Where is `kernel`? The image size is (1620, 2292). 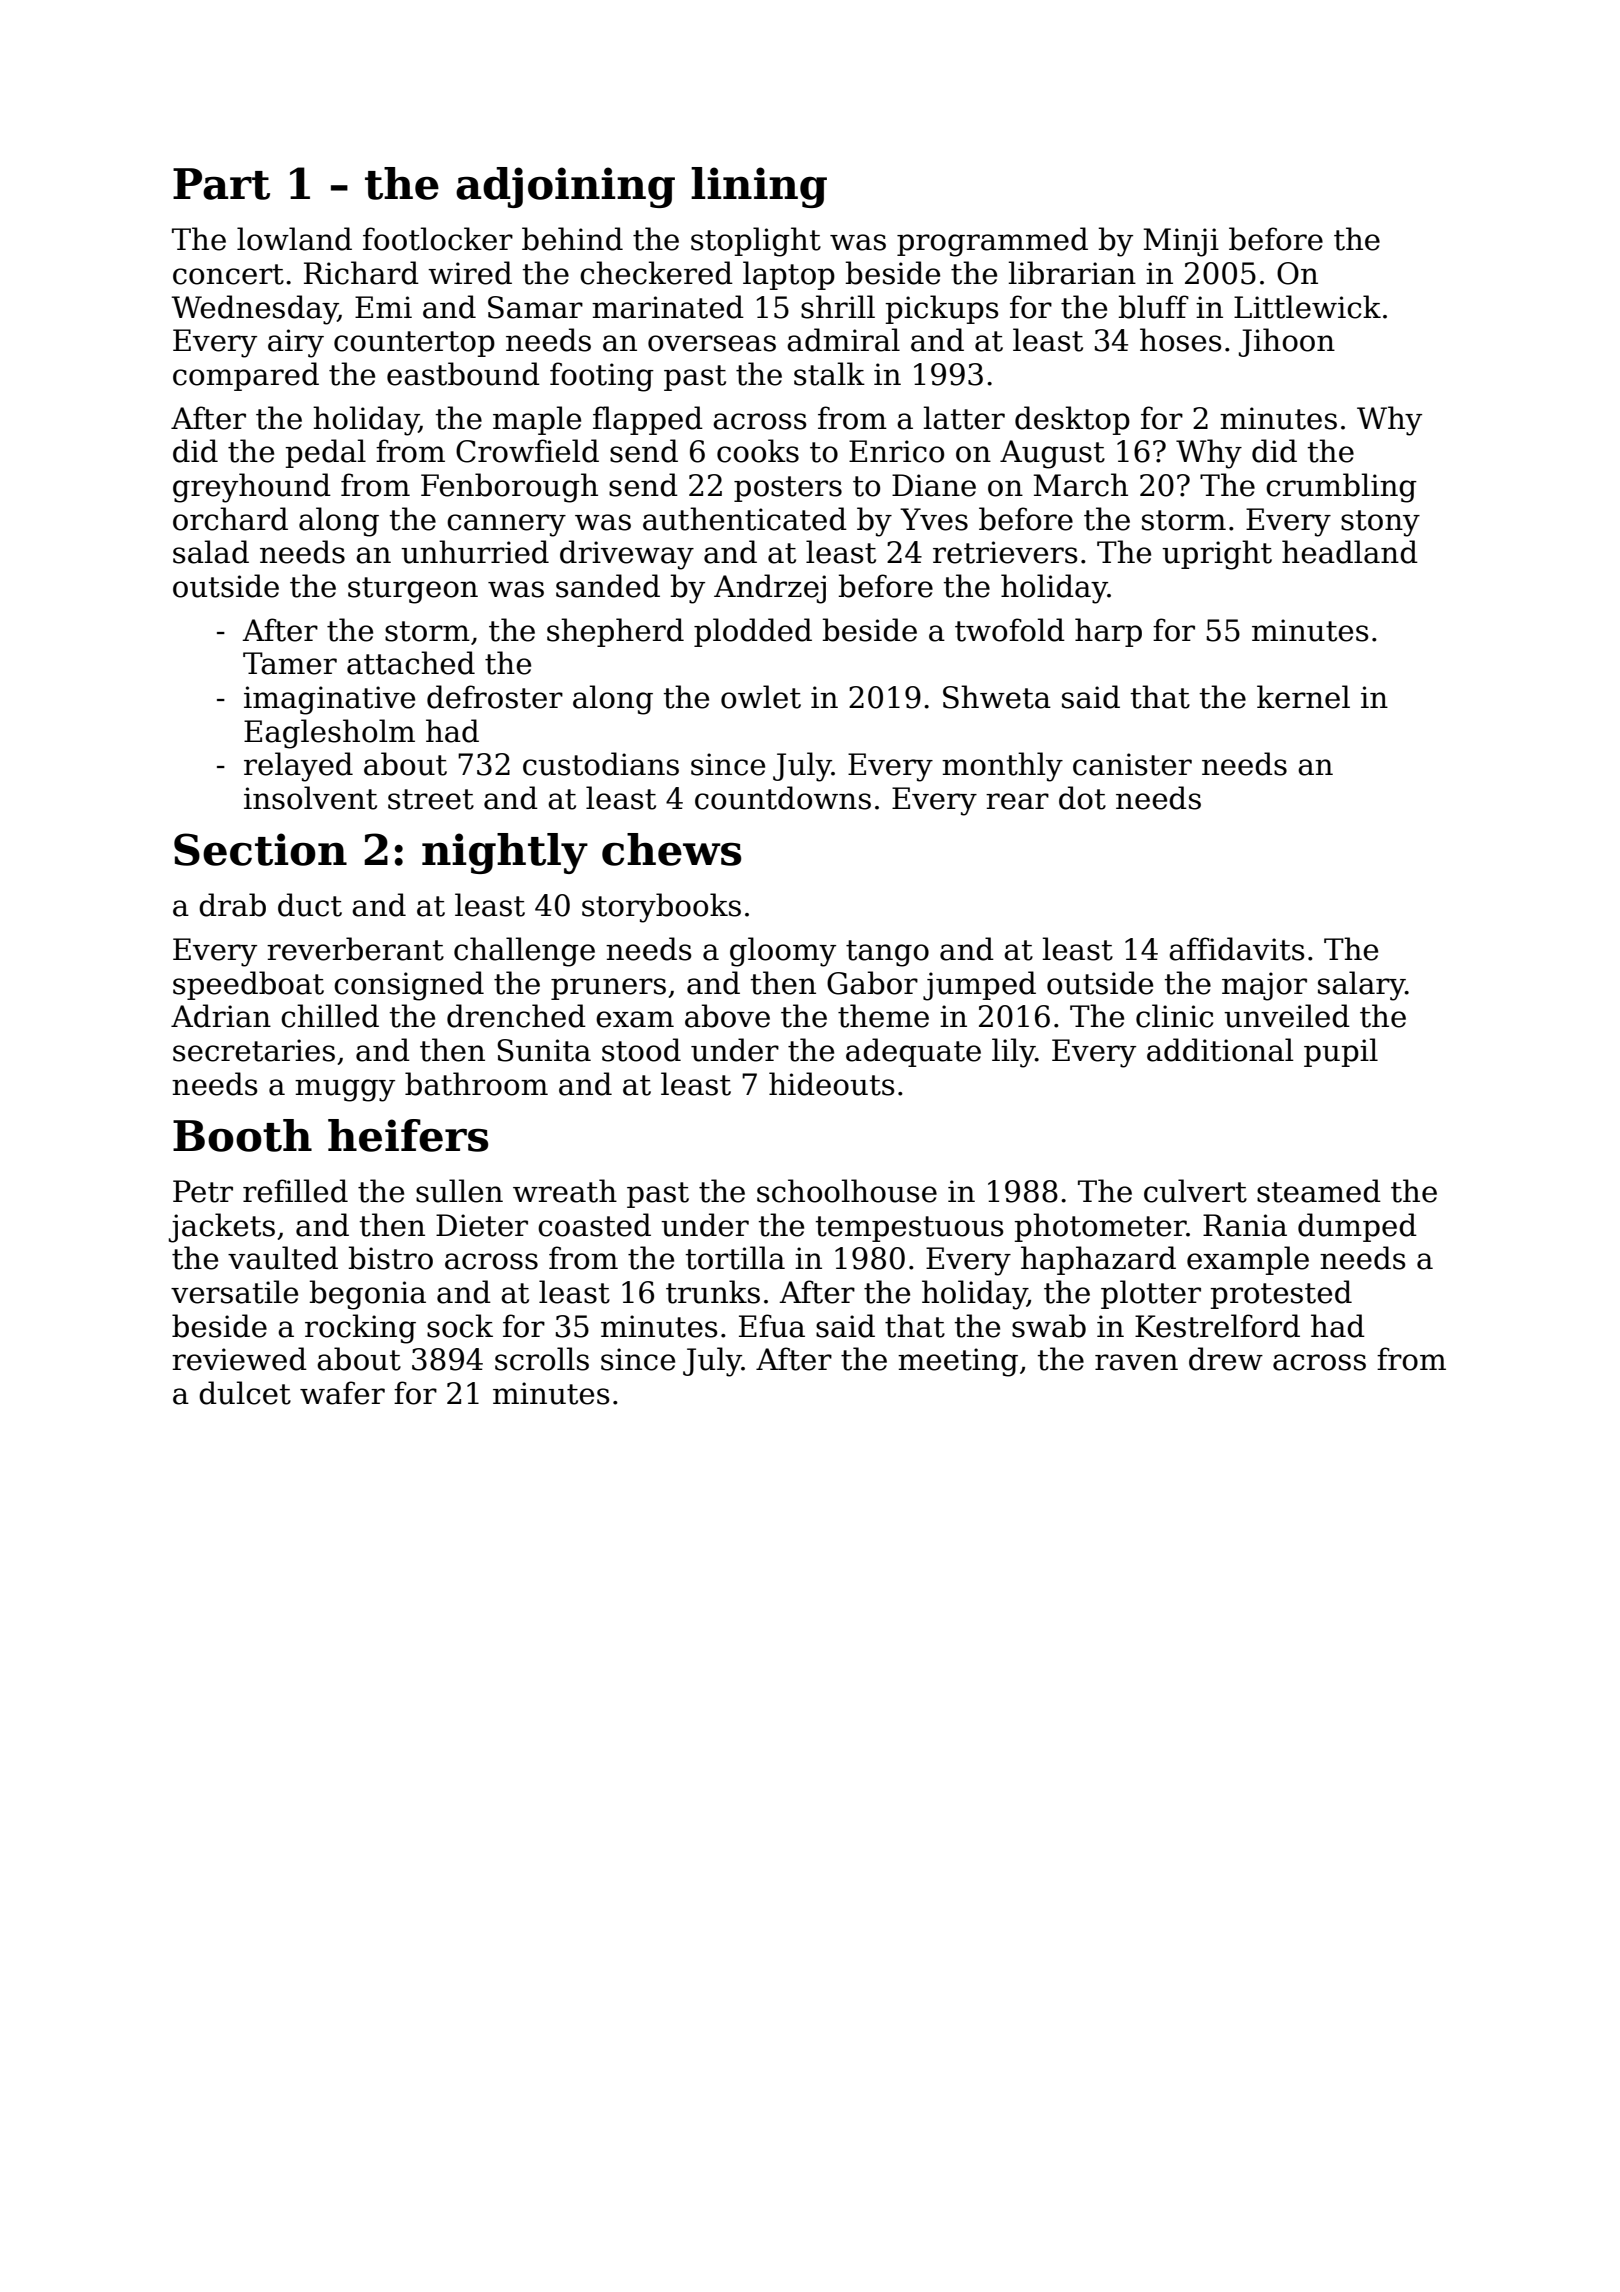
kernel is located at coordinates (1303, 697).
